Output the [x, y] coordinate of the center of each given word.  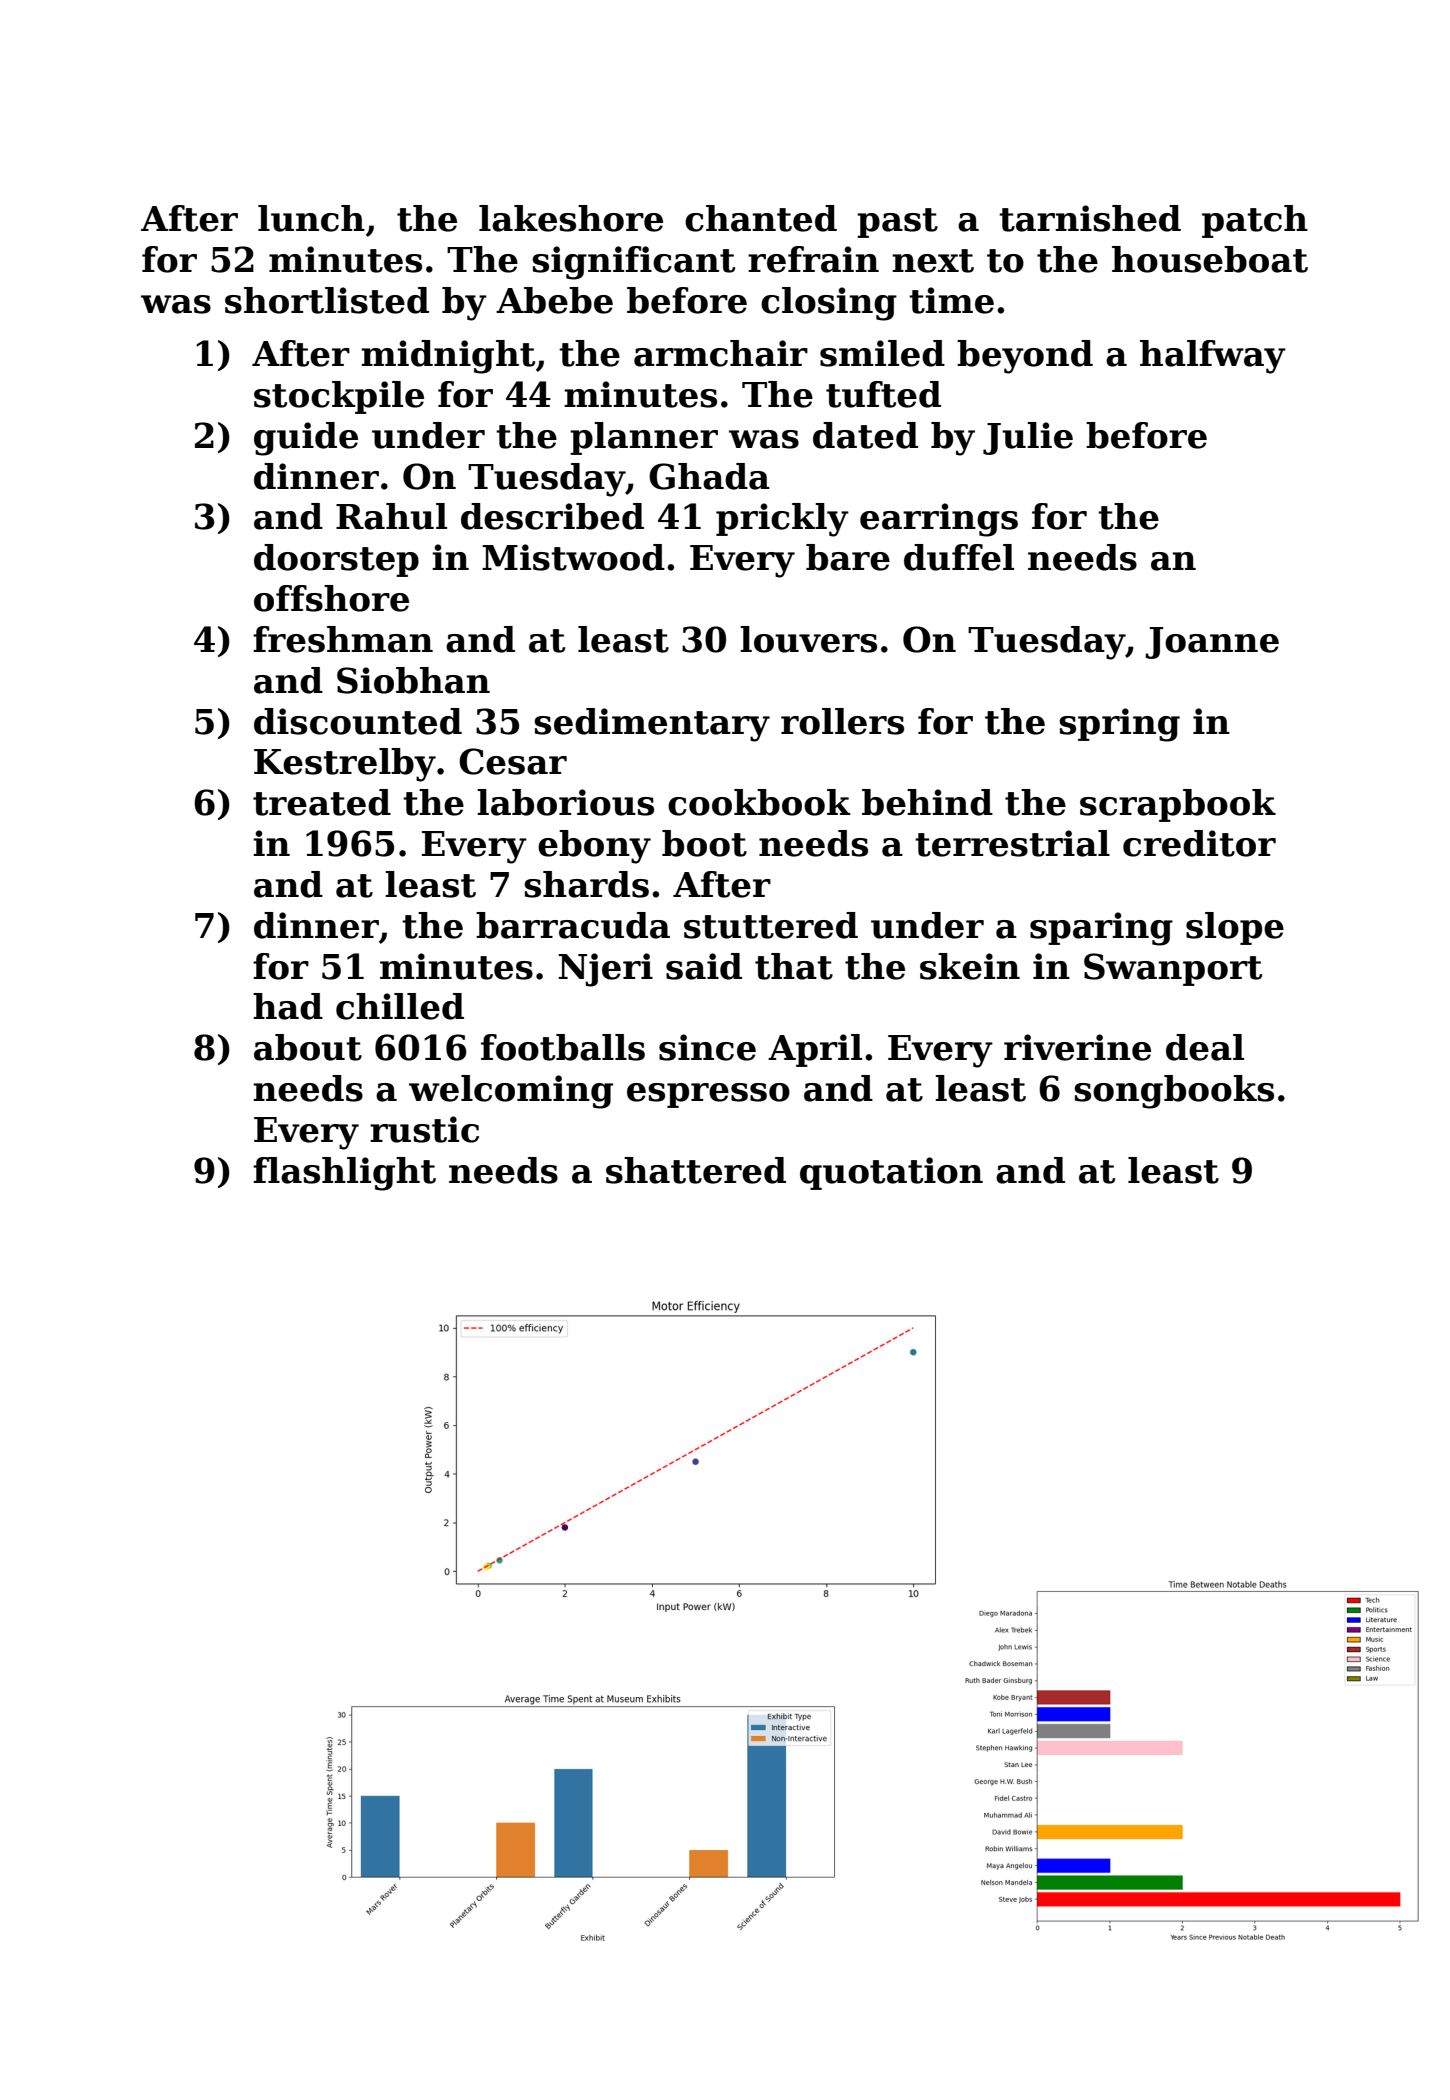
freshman [343, 639]
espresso [708, 1095]
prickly [782, 520]
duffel [959, 557]
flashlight [344, 1174]
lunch [311, 218]
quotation [891, 1173]
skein [970, 966]
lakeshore [571, 218]
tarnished [1090, 218]
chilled [400, 1006]
